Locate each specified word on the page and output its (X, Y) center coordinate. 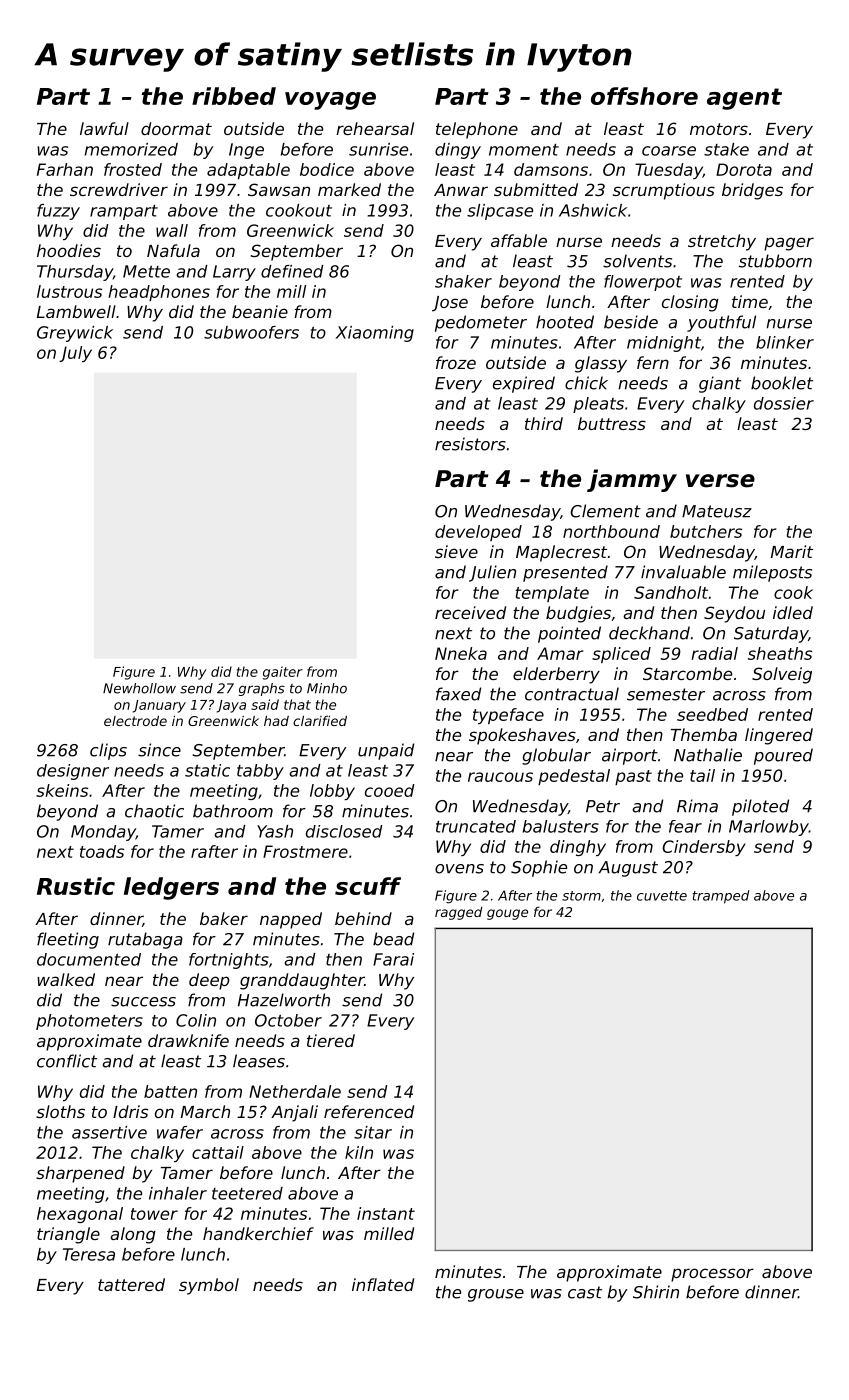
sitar (373, 1132)
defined (292, 271)
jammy (632, 480)
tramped (720, 897)
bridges (752, 191)
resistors (470, 444)
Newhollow (139, 688)
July (75, 354)
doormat (176, 128)
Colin (196, 1020)
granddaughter (302, 981)
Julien (492, 573)
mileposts (772, 573)
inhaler (178, 1193)
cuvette (662, 896)
